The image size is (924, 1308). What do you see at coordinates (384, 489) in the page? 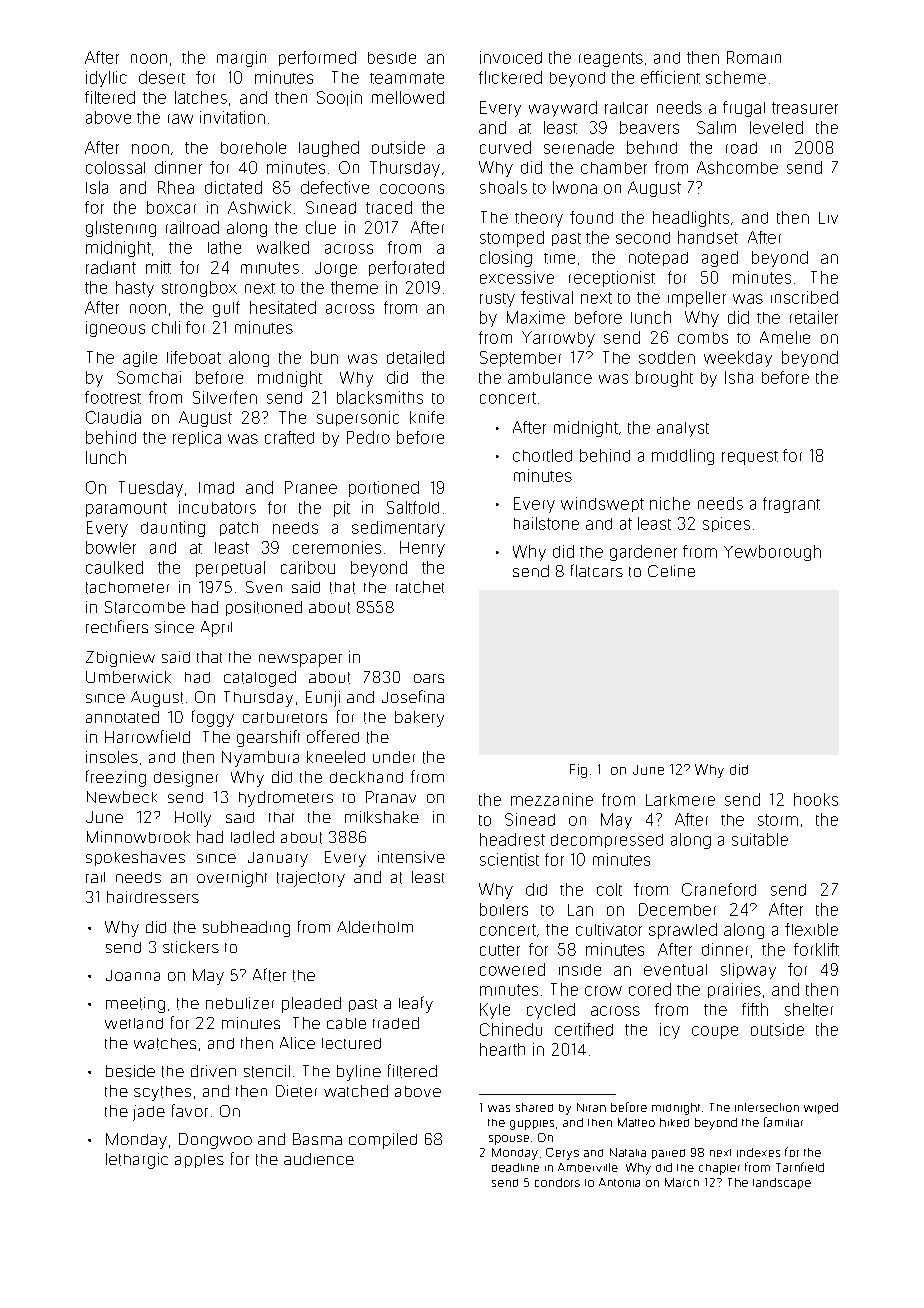
I see `portioned` at bounding box center [384, 489].
